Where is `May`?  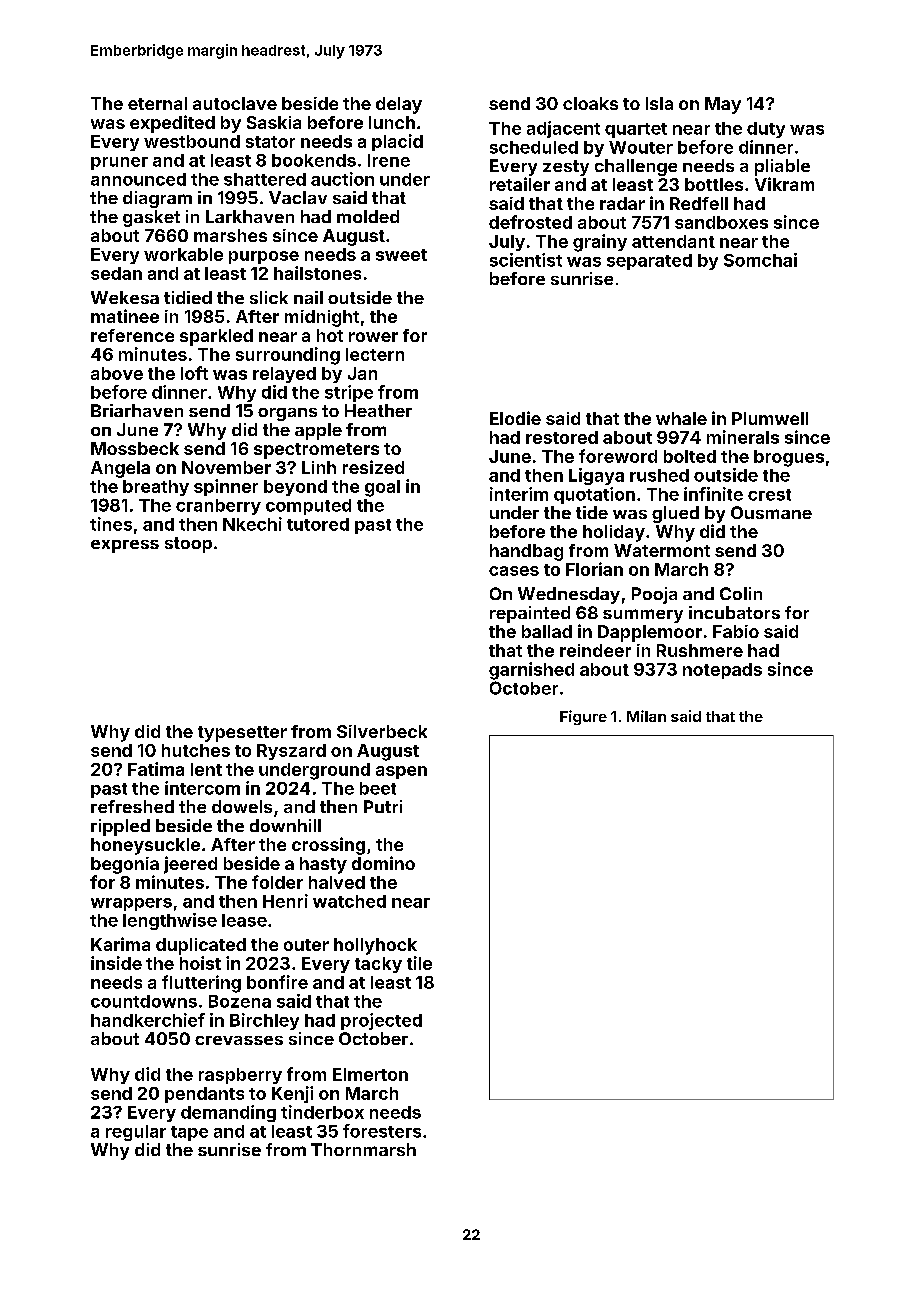
May is located at coordinates (723, 105).
